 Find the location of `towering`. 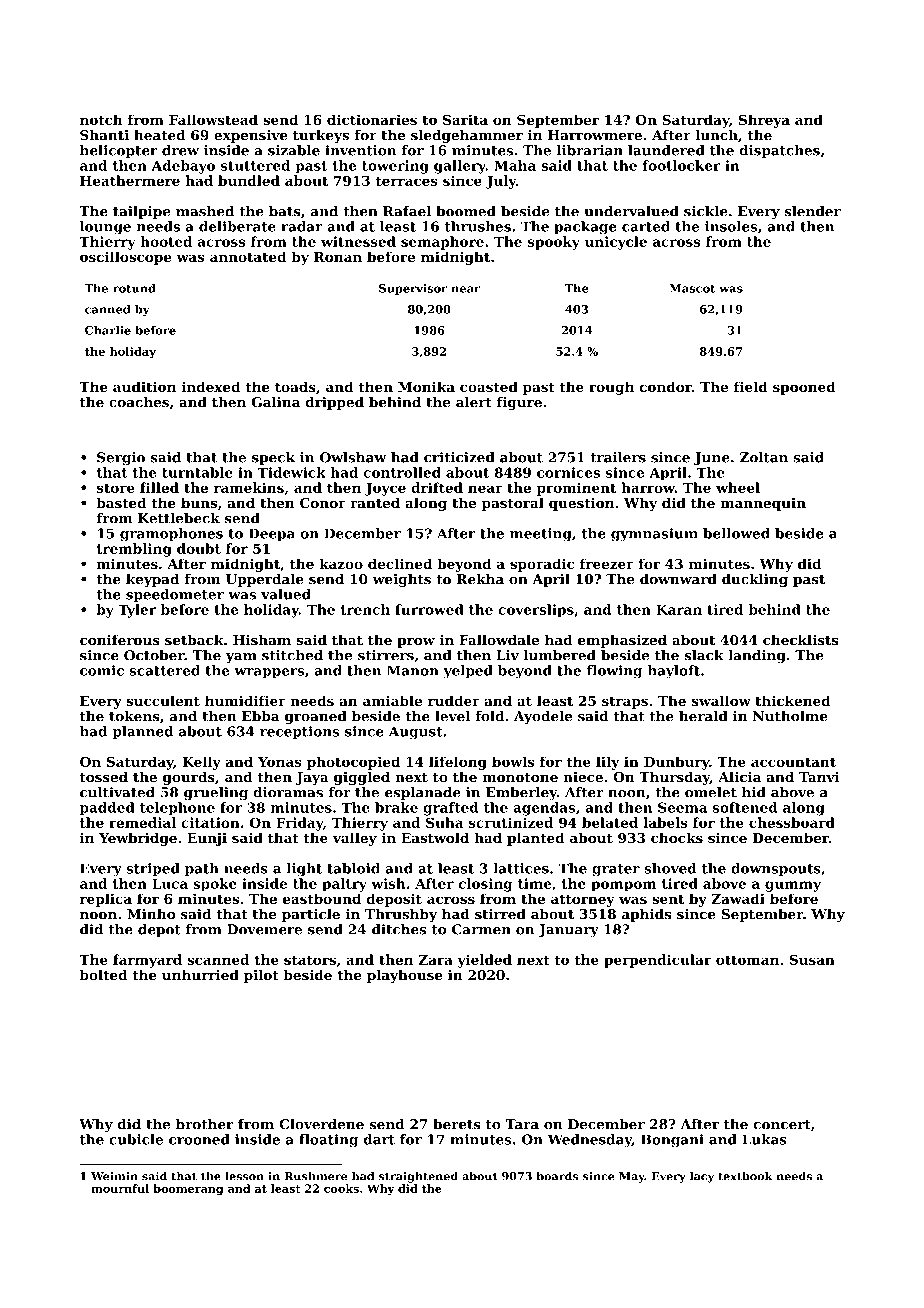

towering is located at coordinates (395, 167).
